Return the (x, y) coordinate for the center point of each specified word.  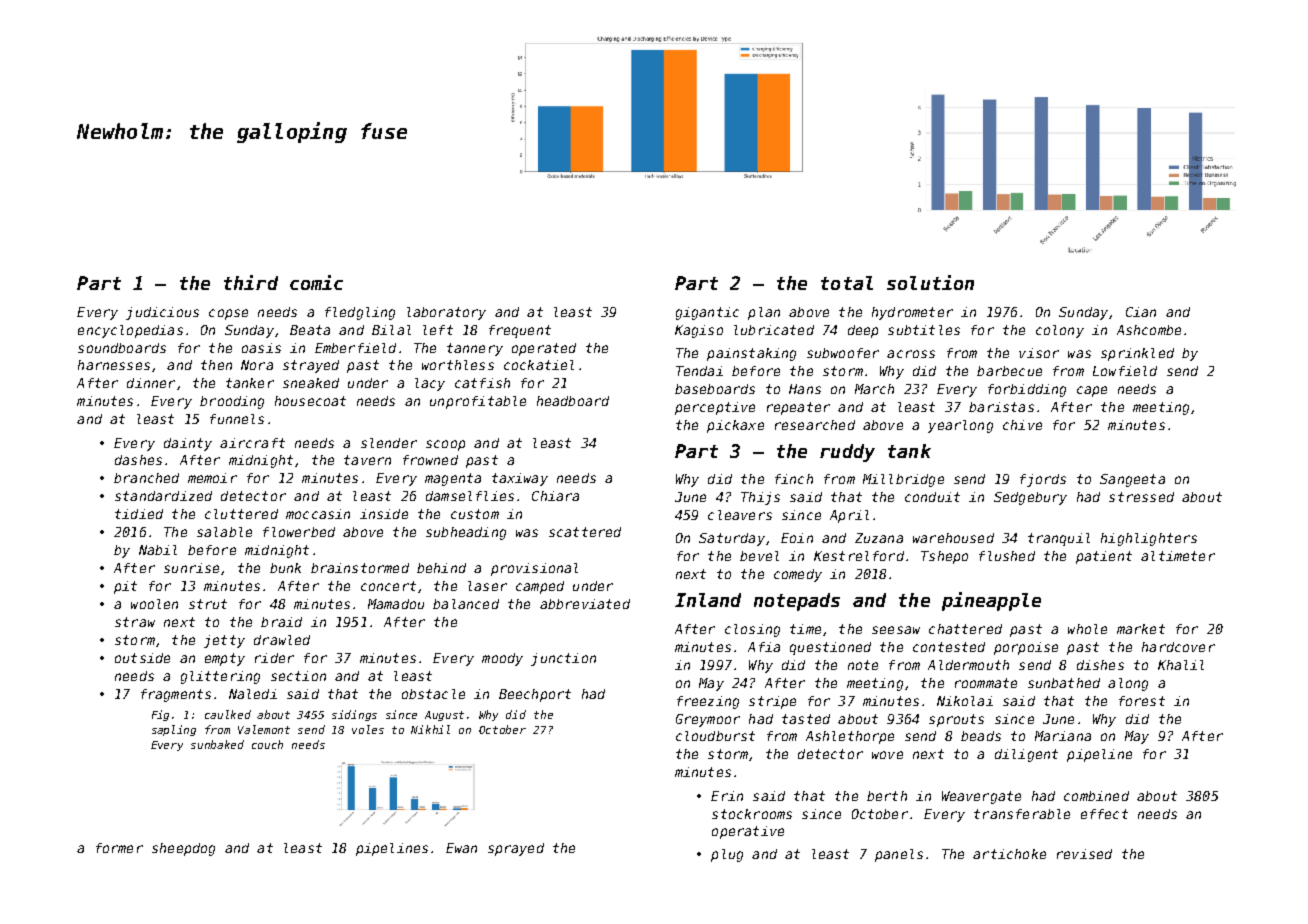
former (119, 848)
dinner (151, 383)
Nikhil (430, 729)
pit (125, 587)
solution (930, 282)
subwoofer (843, 353)
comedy (798, 575)
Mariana (1063, 736)
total (847, 283)
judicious (162, 313)
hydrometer (912, 313)
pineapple (991, 601)
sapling (174, 730)
